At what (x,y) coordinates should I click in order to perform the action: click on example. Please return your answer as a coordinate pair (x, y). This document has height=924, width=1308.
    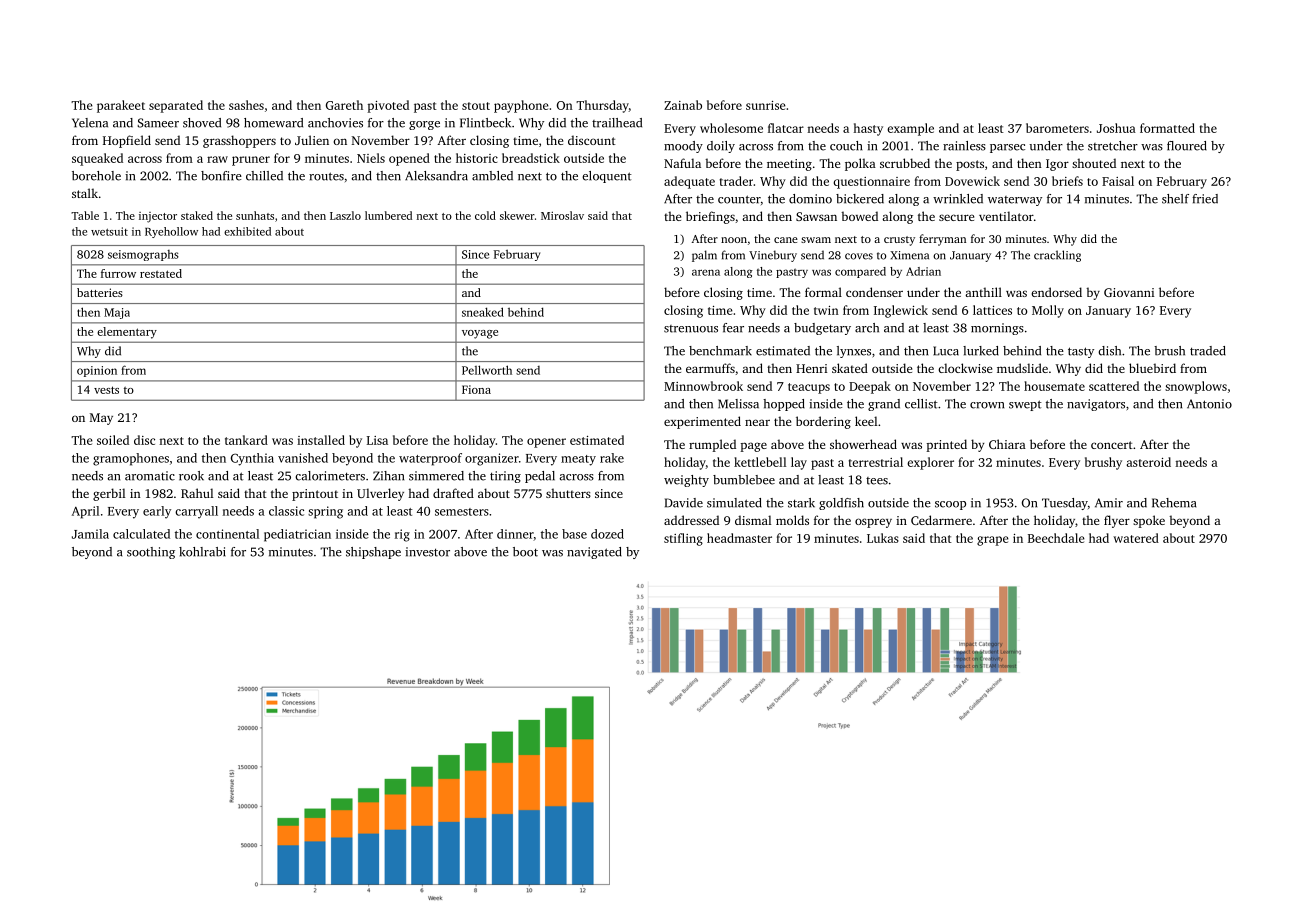
    Looking at the image, I should click on (910, 129).
